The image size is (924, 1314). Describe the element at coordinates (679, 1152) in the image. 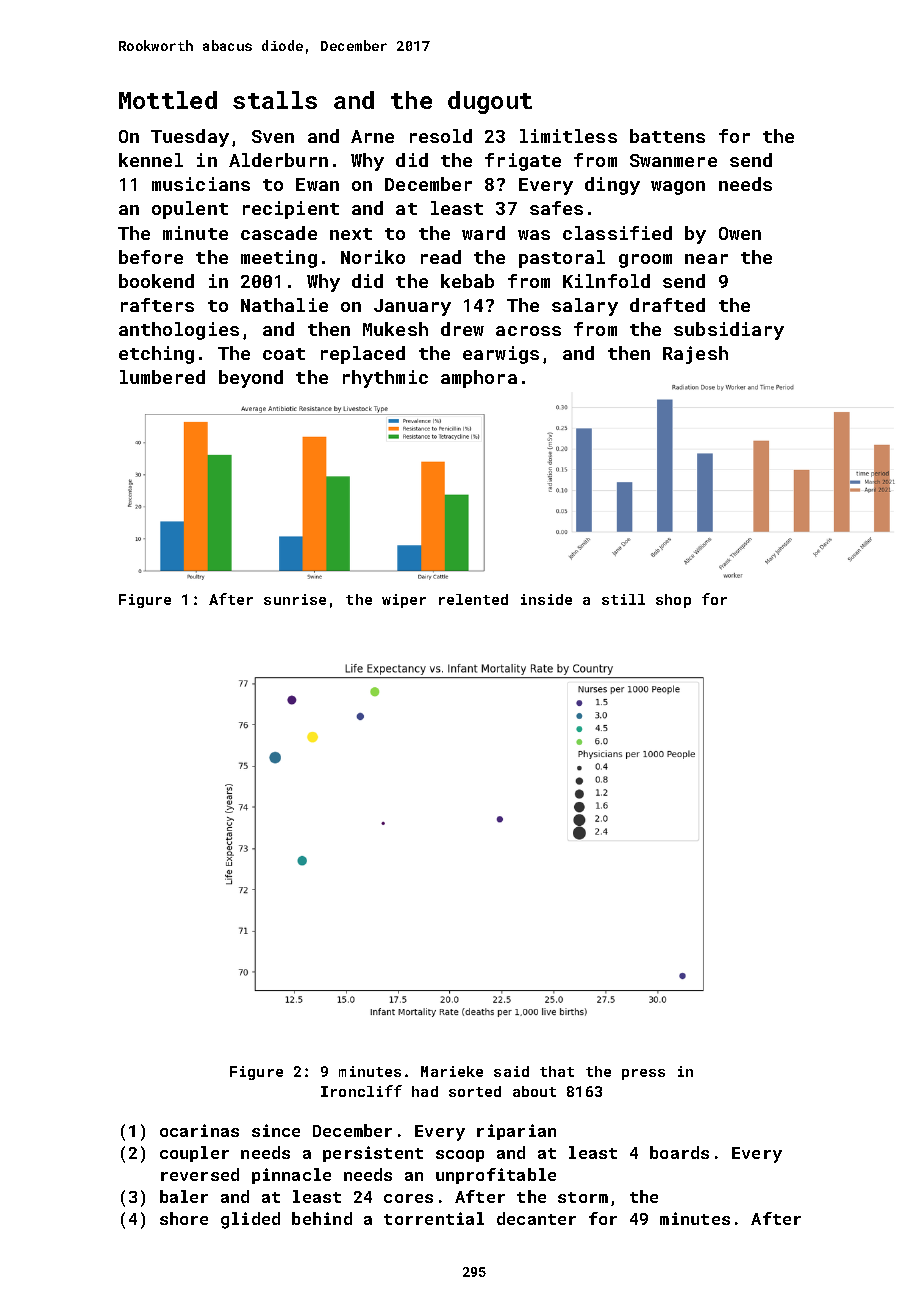

I see `boards` at that location.
